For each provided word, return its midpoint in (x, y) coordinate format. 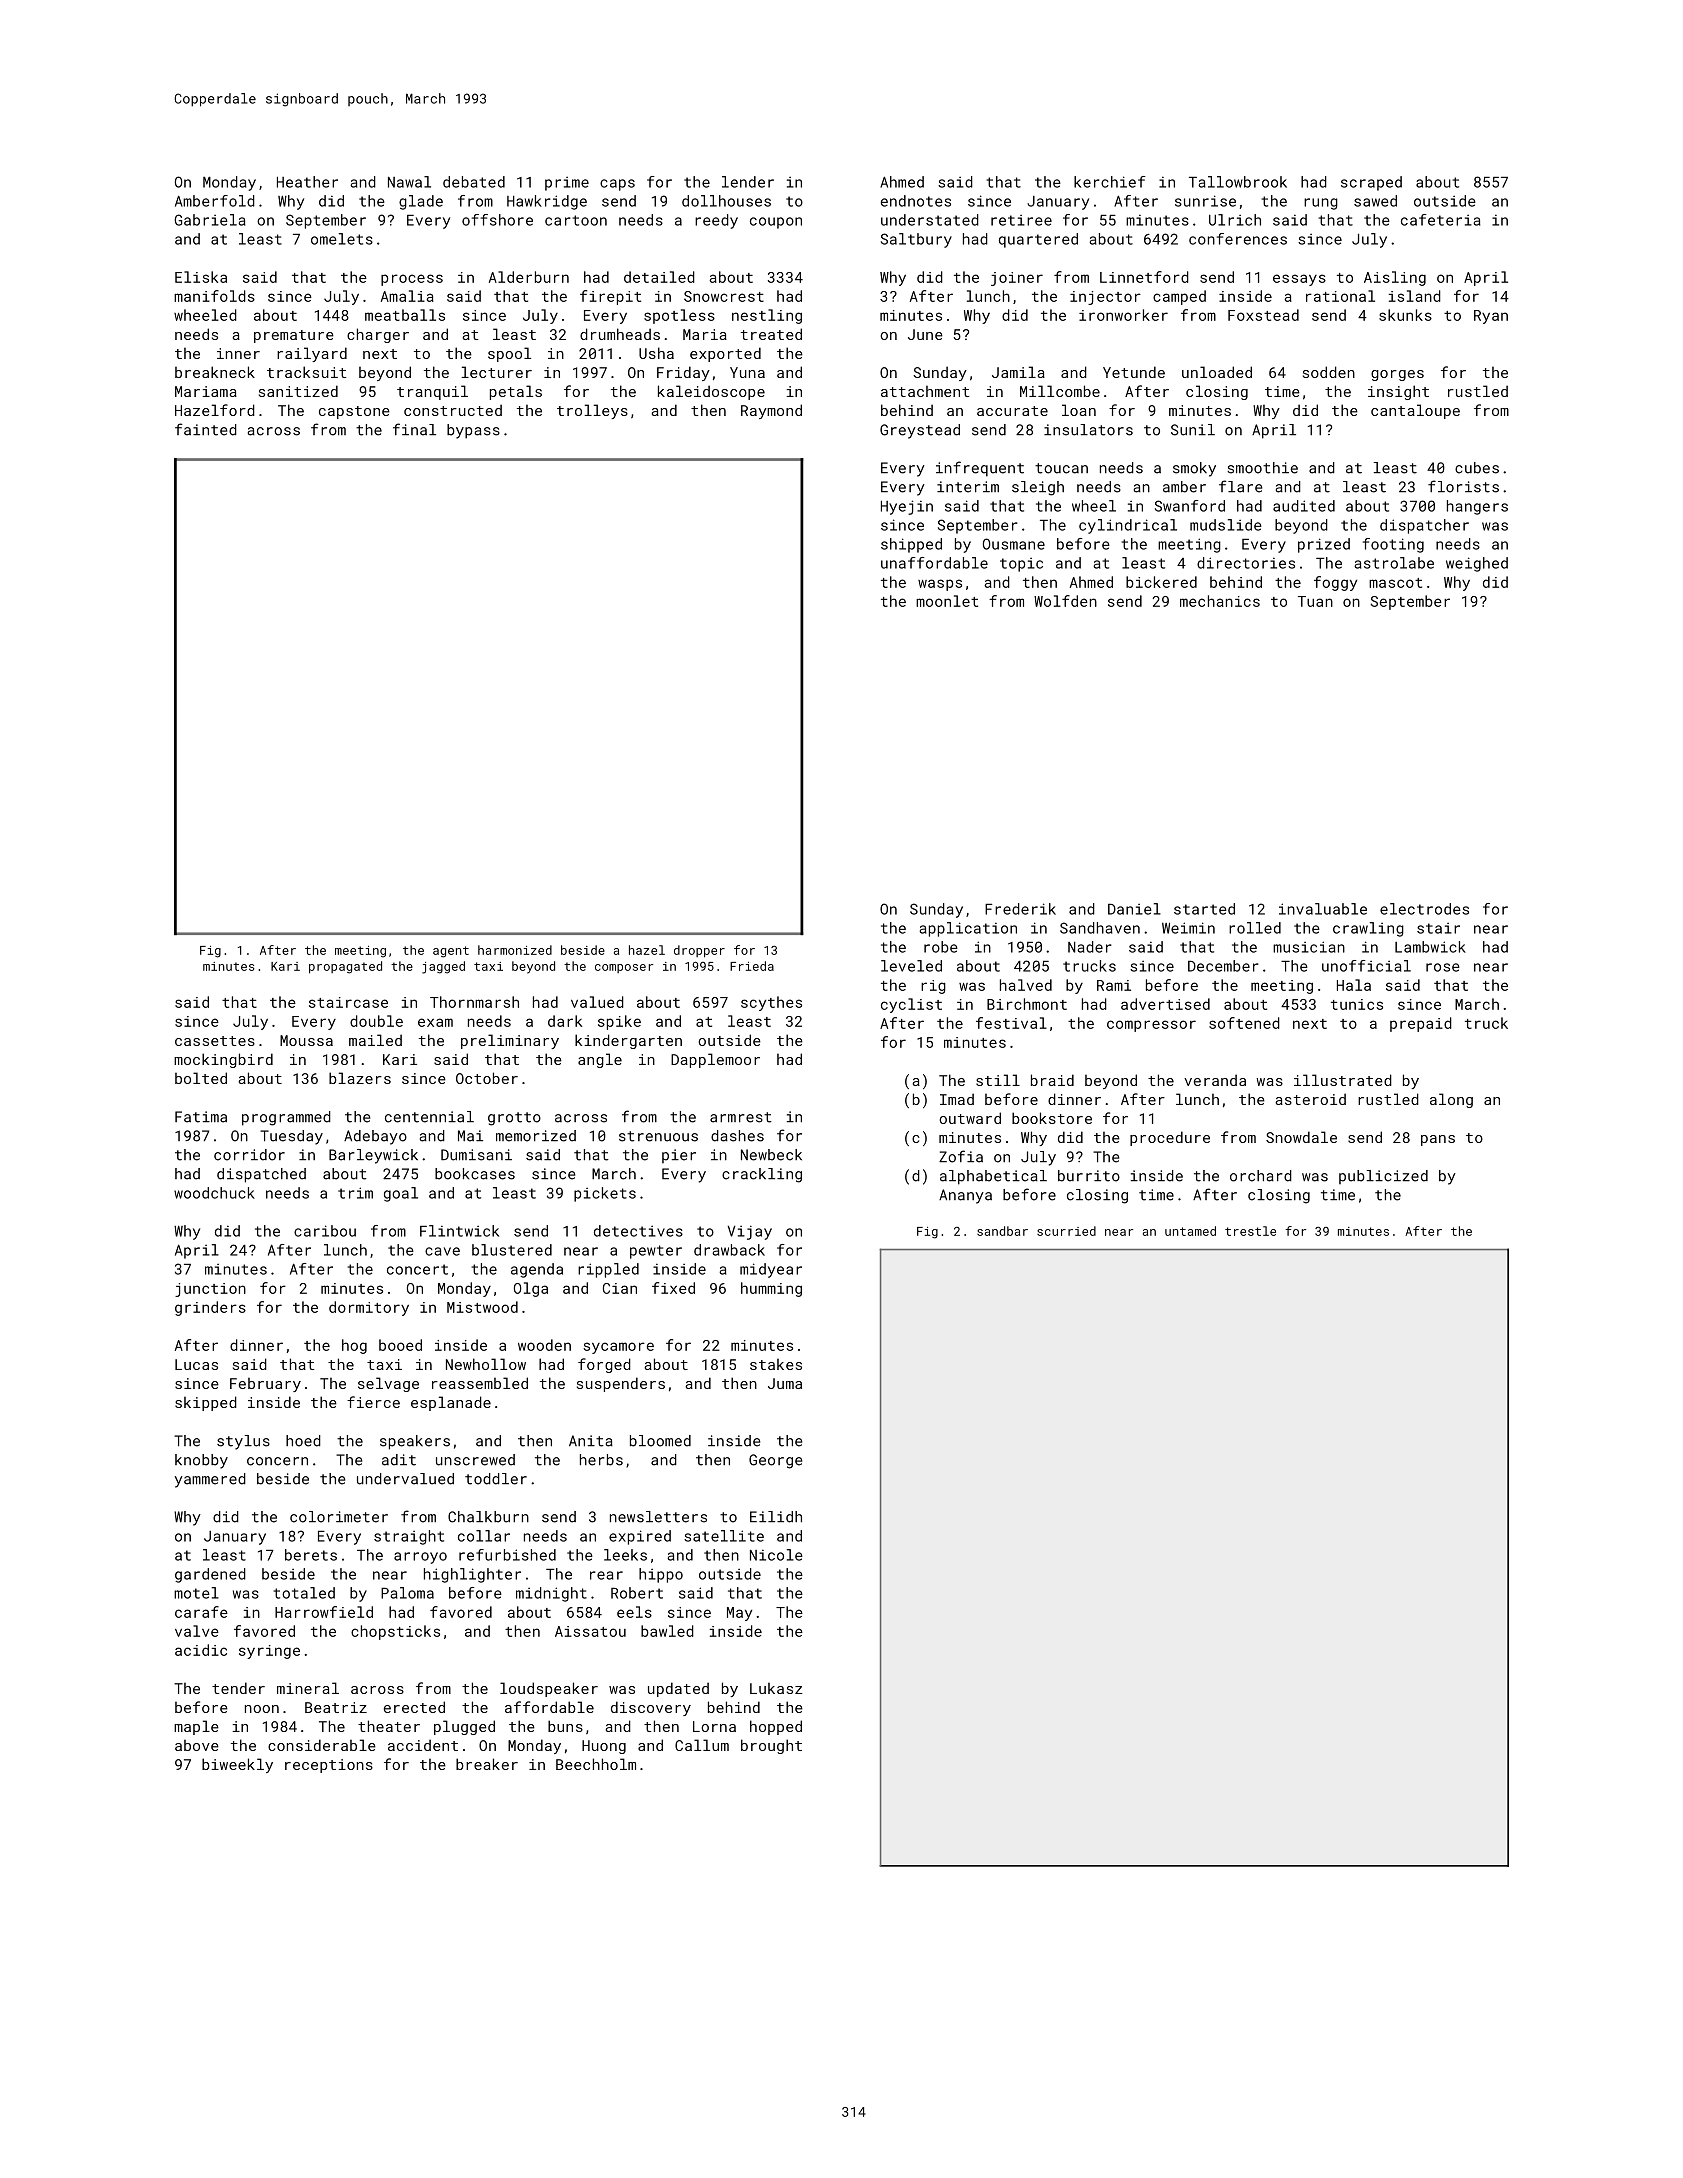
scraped (1371, 183)
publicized (1383, 1177)
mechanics (1220, 601)
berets (311, 1555)
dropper (699, 951)
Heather (307, 182)
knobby (201, 1461)
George (775, 1461)
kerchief (1110, 182)
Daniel (1134, 909)
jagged (443, 967)
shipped (911, 545)
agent (451, 952)
